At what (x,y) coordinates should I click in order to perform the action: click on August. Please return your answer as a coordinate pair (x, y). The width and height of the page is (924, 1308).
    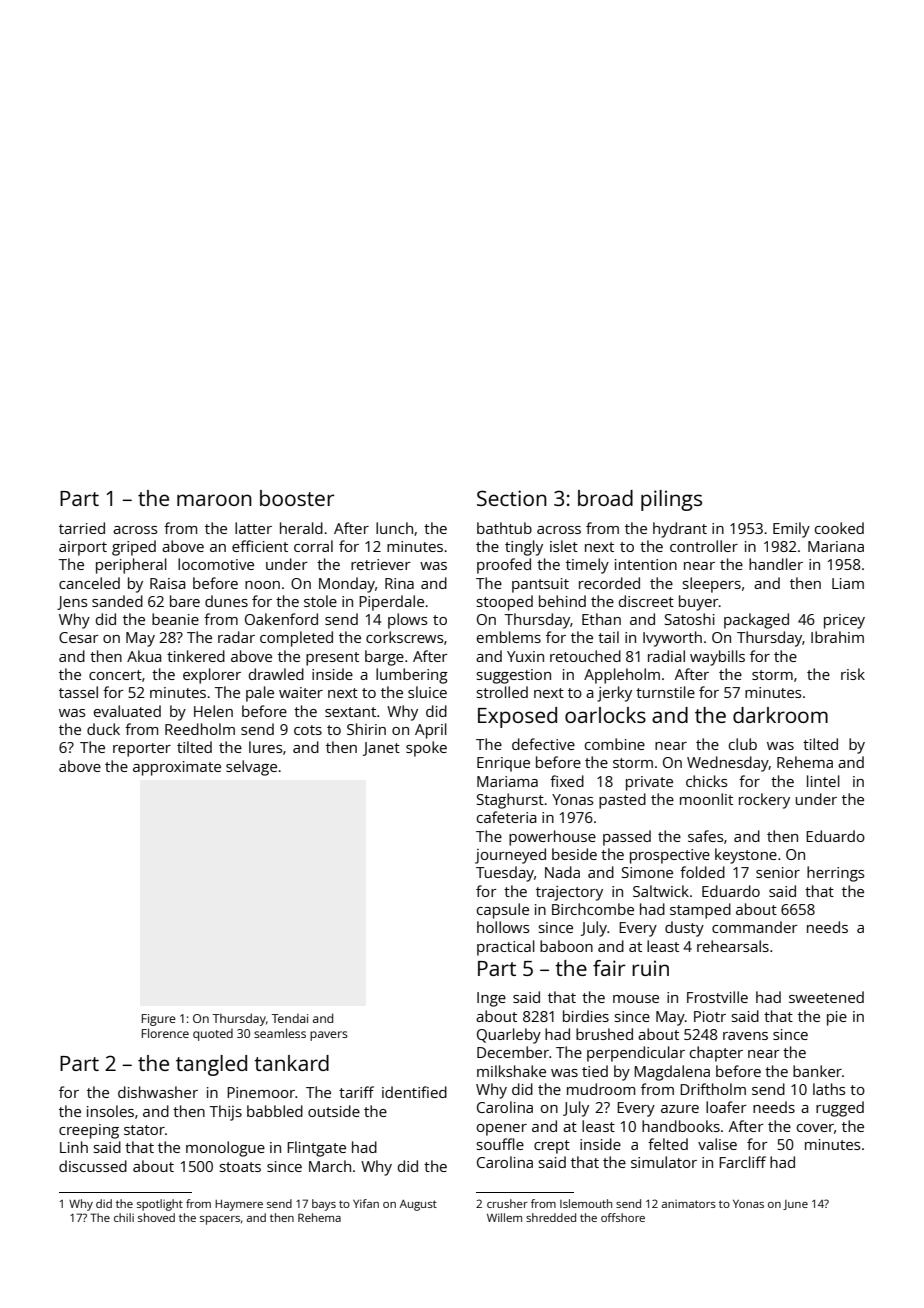
    Looking at the image, I should click on (418, 1205).
